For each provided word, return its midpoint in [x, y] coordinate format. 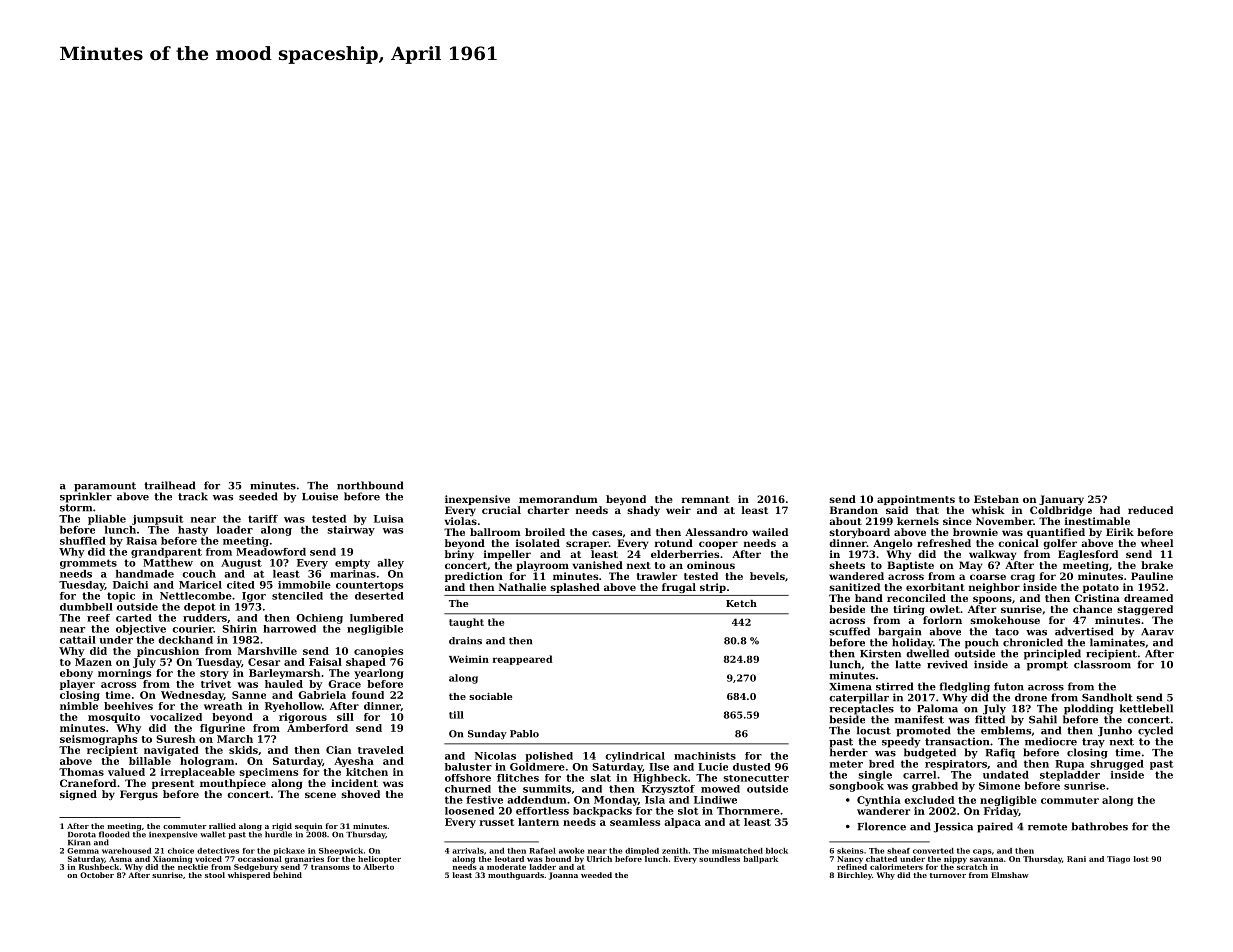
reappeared [522, 660]
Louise [320, 496]
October [97, 875]
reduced [1150, 510]
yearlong [379, 674]
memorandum [558, 499]
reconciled [916, 598]
